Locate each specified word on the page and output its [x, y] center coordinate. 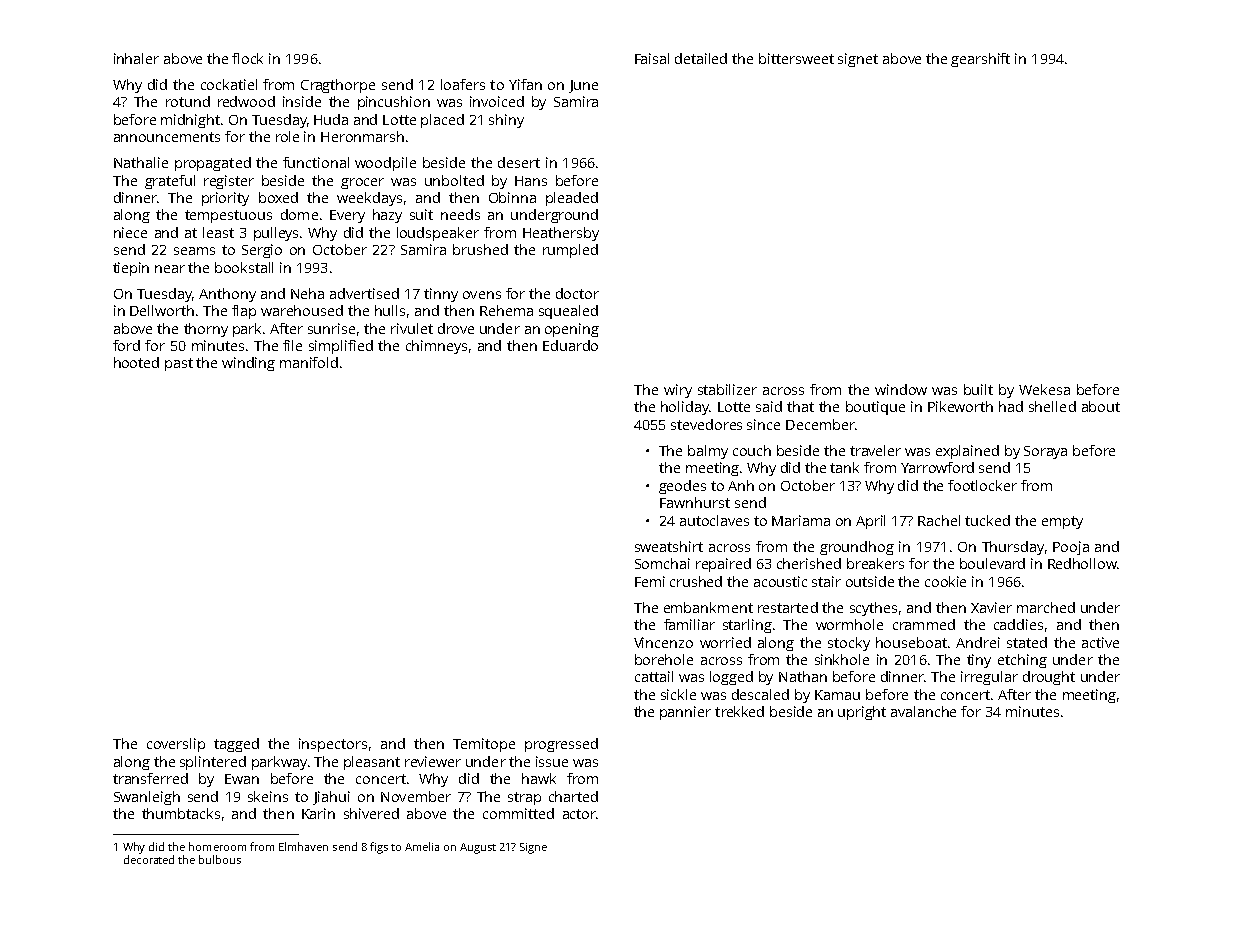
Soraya [1045, 452]
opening [572, 330]
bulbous [220, 859]
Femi [650, 581]
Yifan [525, 84]
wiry [678, 391]
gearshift [980, 60]
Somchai [662, 563]
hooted [136, 362]
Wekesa [1044, 389]
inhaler [136, 58]
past [179, 364]
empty [1062, 522]
